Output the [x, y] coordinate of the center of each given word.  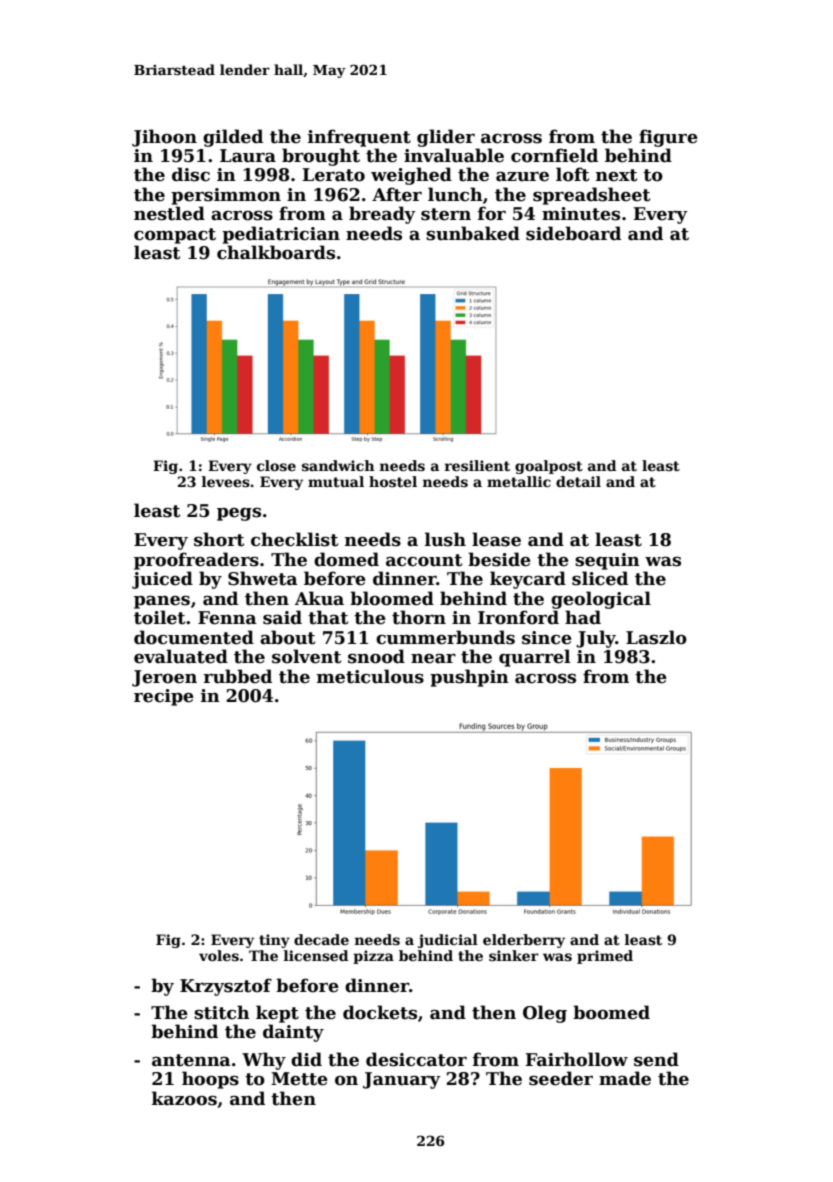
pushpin [469, 678]
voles [219, 955]
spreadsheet [591, 196]
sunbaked [473, 233]
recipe [164, 697]
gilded [233, 138]
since [547, 638]
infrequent [359, 138]
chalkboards [276, 252]
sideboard [573, 233]
